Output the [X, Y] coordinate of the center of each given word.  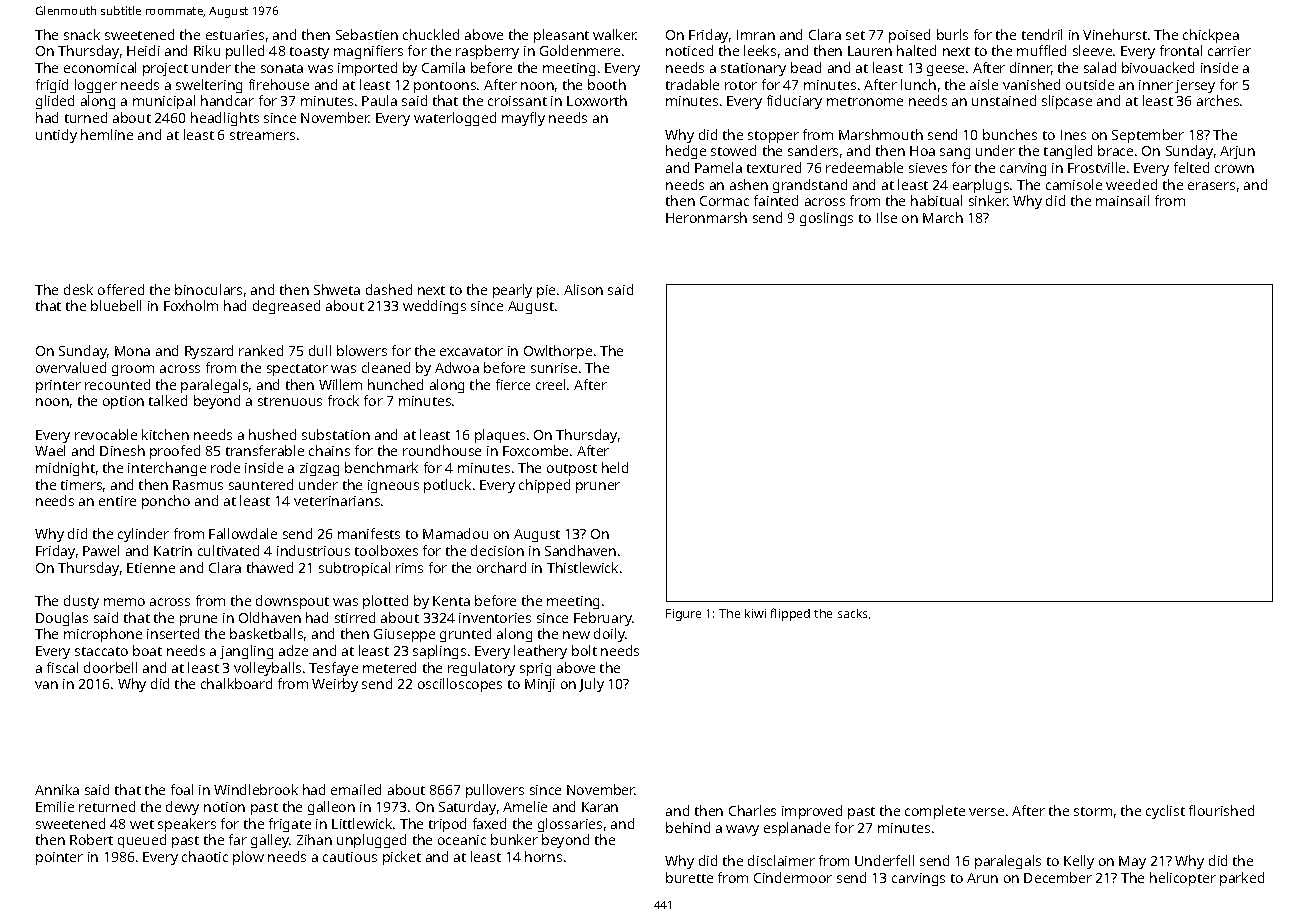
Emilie [55, 806]
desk [78, 289]
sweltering [209, 86]
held [615, 467]
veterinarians [337, 501]
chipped [544, 486]
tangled [1068, 152]
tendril [1042, 34]
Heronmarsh [706, 217]
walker [614, 34]
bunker [514, 839]
